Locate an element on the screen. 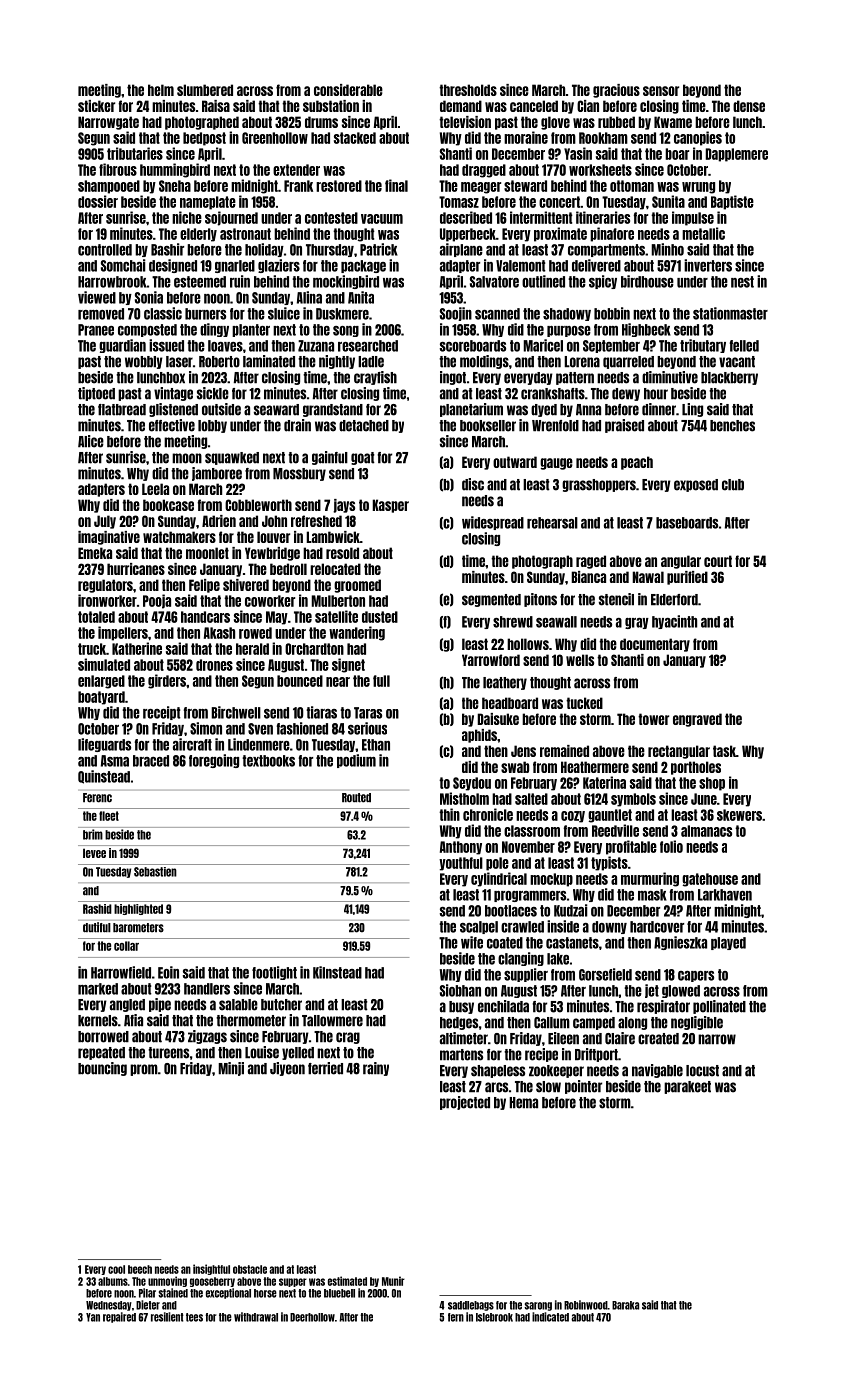 The height and width of the screenshot is (1400, 849). pointer is located at coordinates (583, 1087).
